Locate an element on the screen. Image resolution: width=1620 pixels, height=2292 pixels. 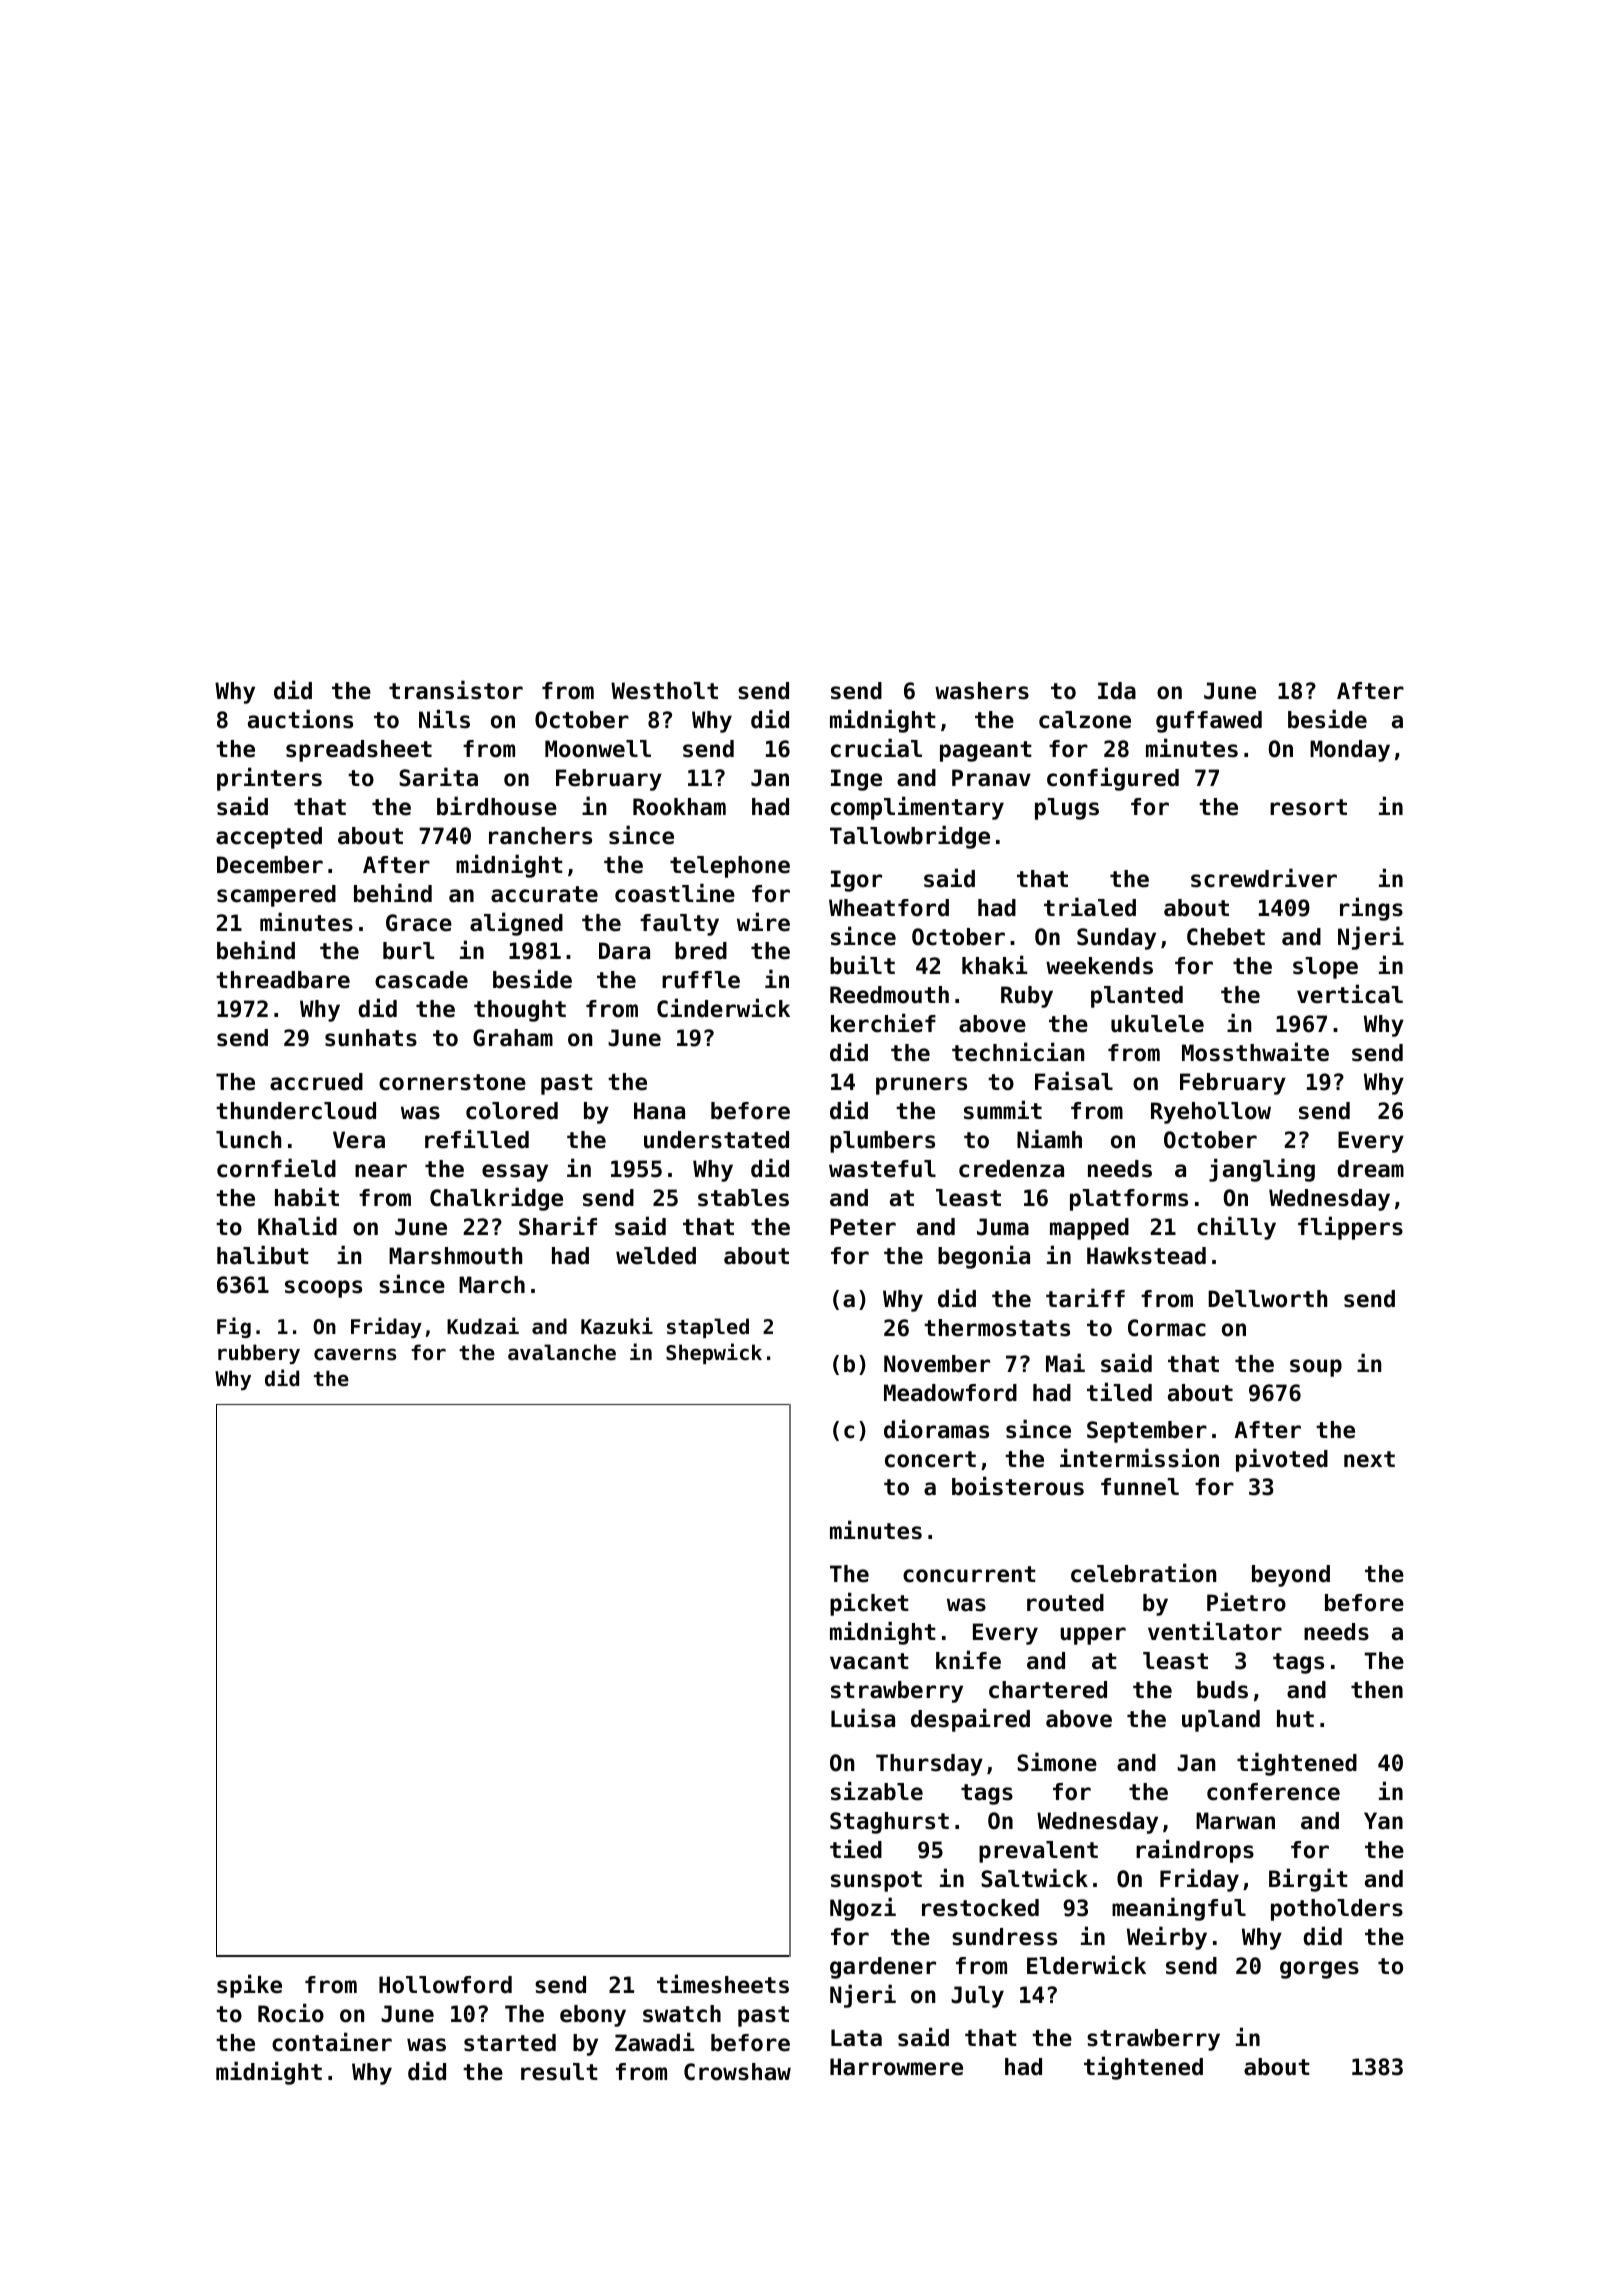
vacant is located at coordinates (869, 1661).
